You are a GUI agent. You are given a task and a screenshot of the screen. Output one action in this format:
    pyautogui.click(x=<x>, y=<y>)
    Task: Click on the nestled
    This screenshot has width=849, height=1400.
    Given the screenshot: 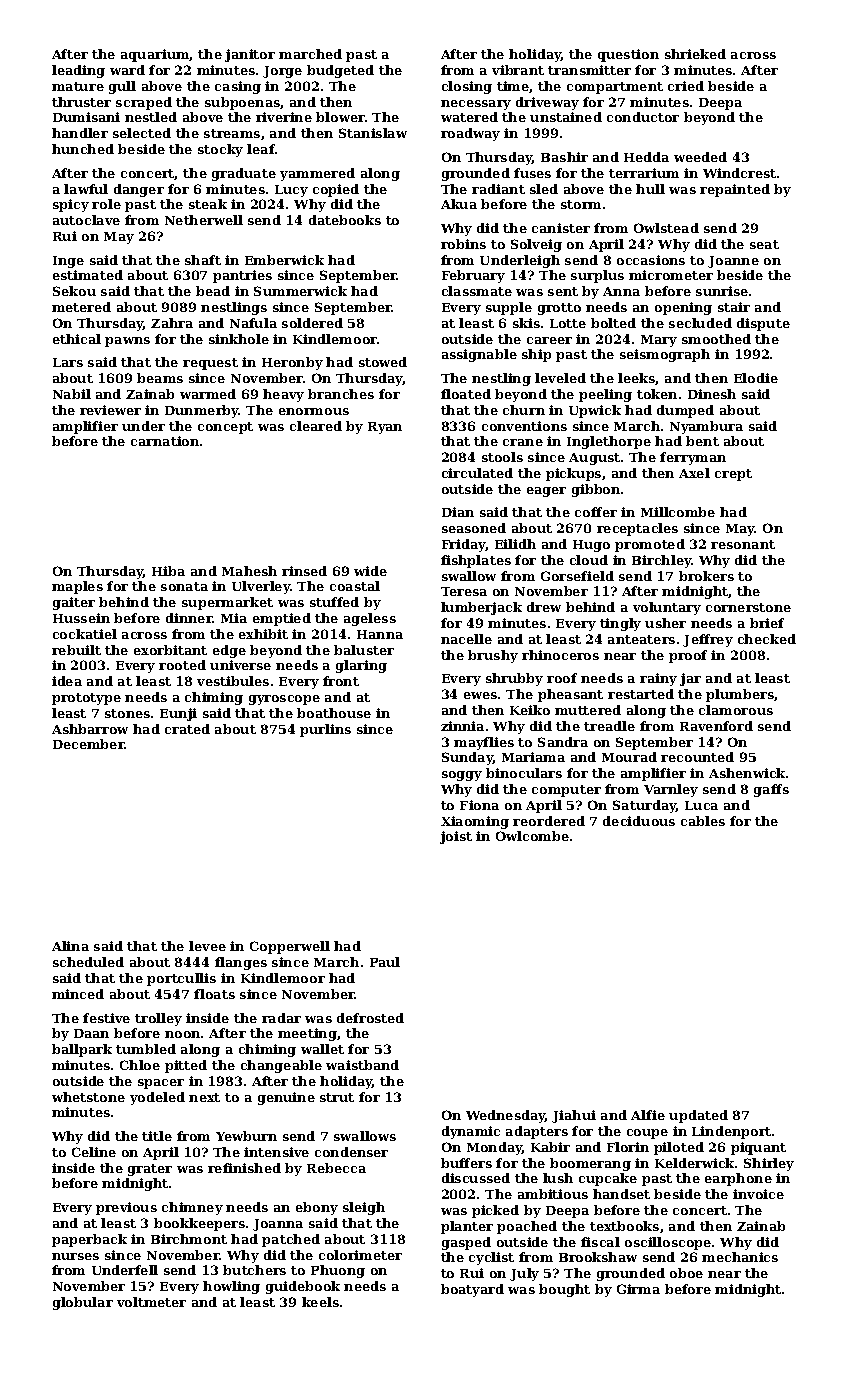 What is the action you would take?
    pyautogui.click(x=151, y=117)
